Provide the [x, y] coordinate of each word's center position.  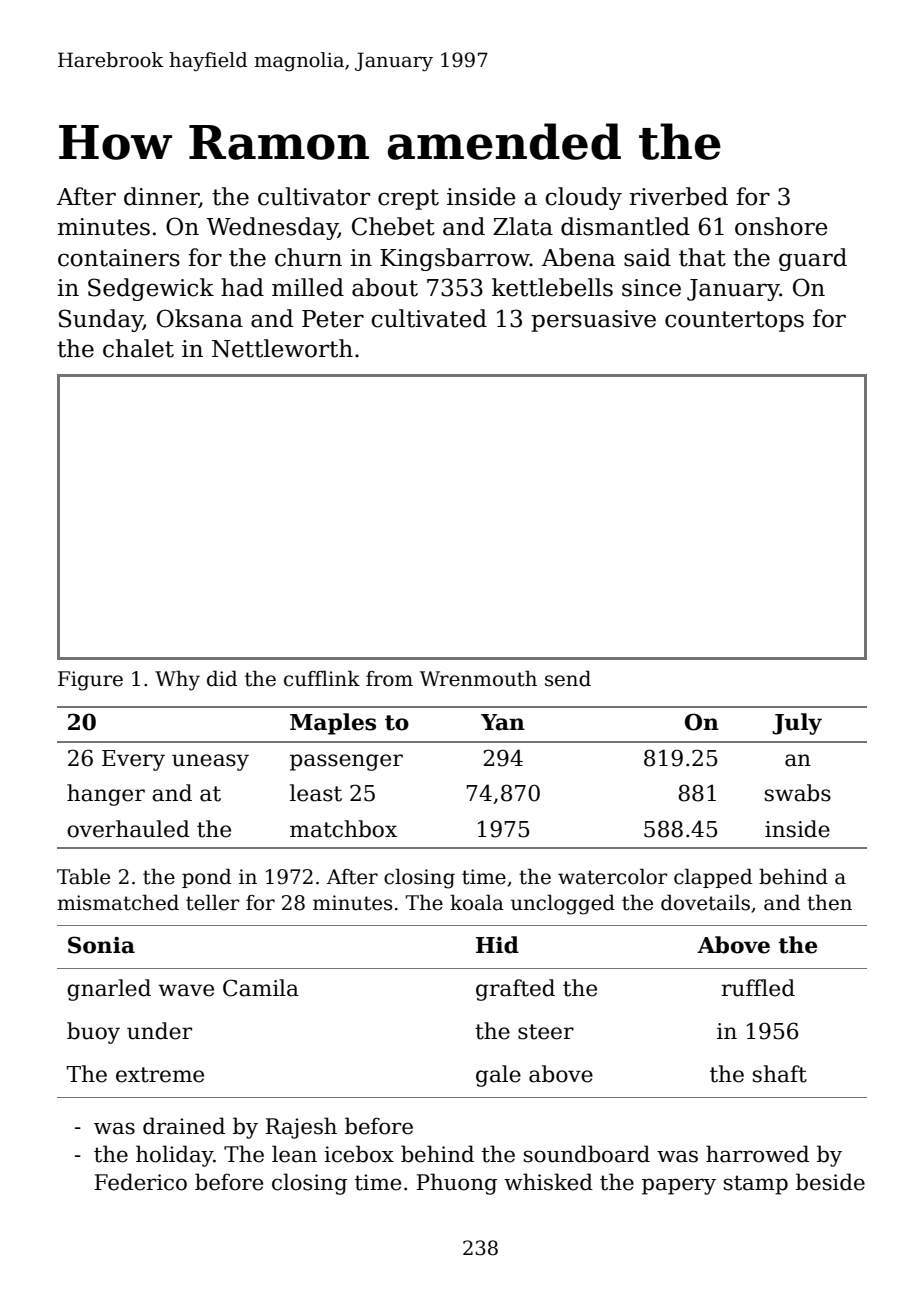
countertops [734, 321]
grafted [515, 990]
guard [813, 259]
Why [177, 680]
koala [477, 902]
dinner [161, 197]
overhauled [128, 829]
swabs [798, 793]
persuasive [593, 321]
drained [184, 1126]
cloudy [583, 198]
